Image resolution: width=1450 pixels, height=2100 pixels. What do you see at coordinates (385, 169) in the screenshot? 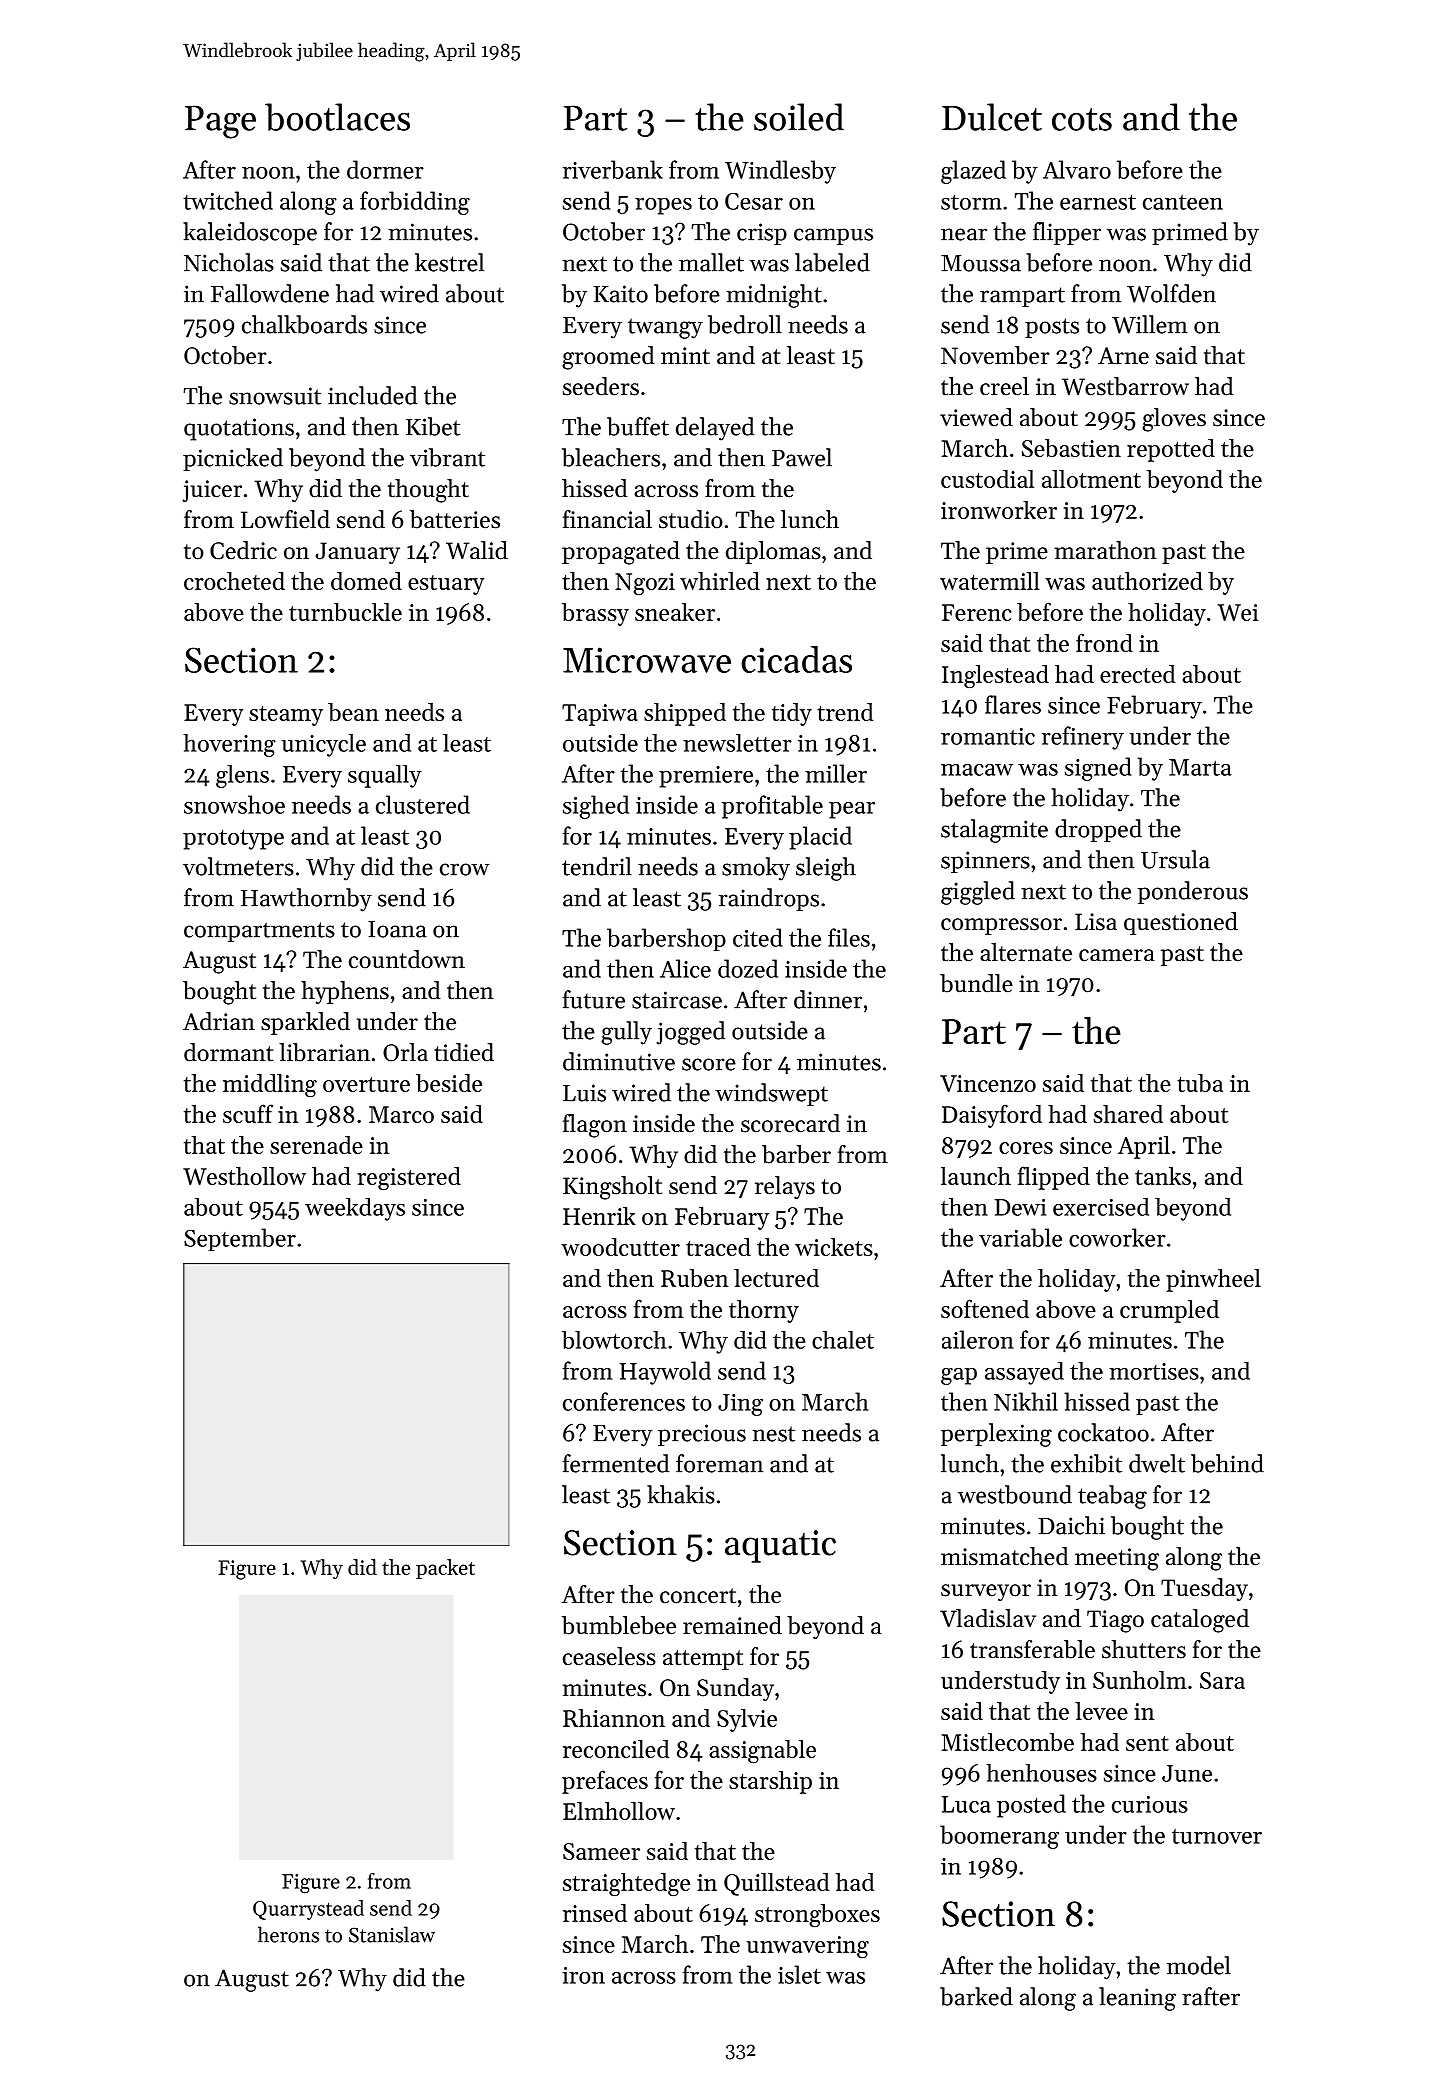
I see `dormer` at bounding box center [385, 169].
